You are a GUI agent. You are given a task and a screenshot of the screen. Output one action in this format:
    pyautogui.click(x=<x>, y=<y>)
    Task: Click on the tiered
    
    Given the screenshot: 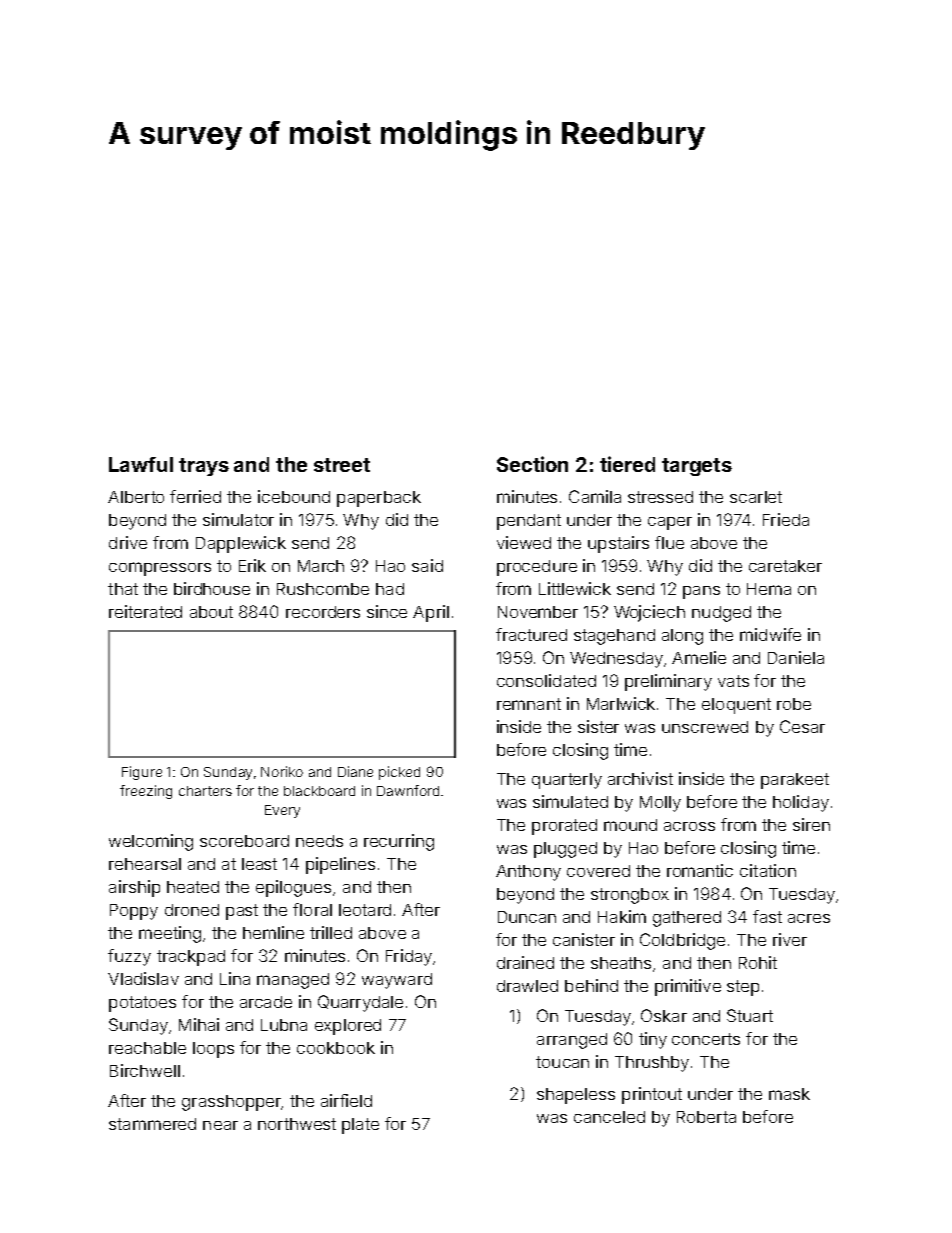 What is the action you would take?
    pyautogui.click(x=627, y=464)
